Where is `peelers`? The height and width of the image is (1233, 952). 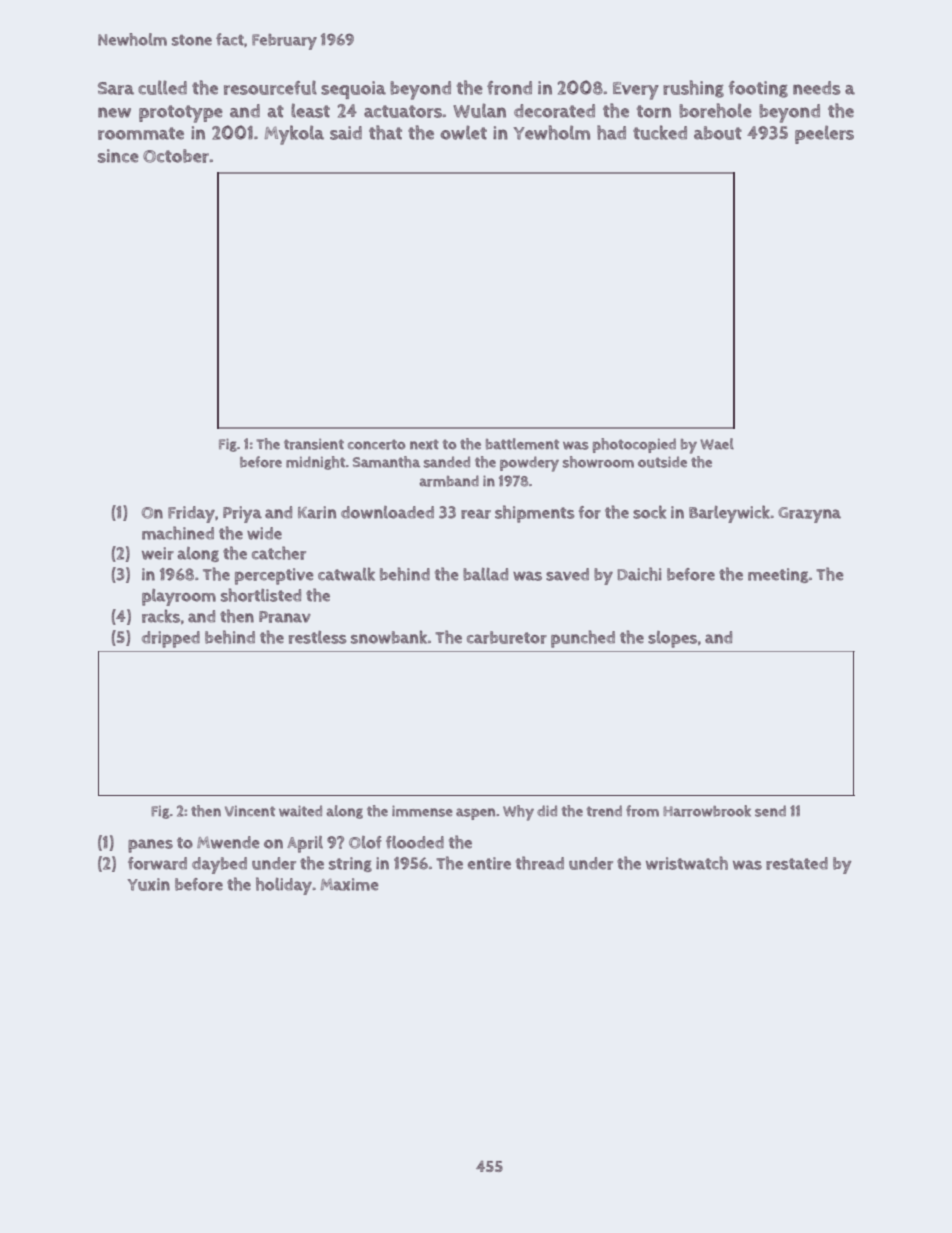
peelers is located at coordinates (824, 134).
